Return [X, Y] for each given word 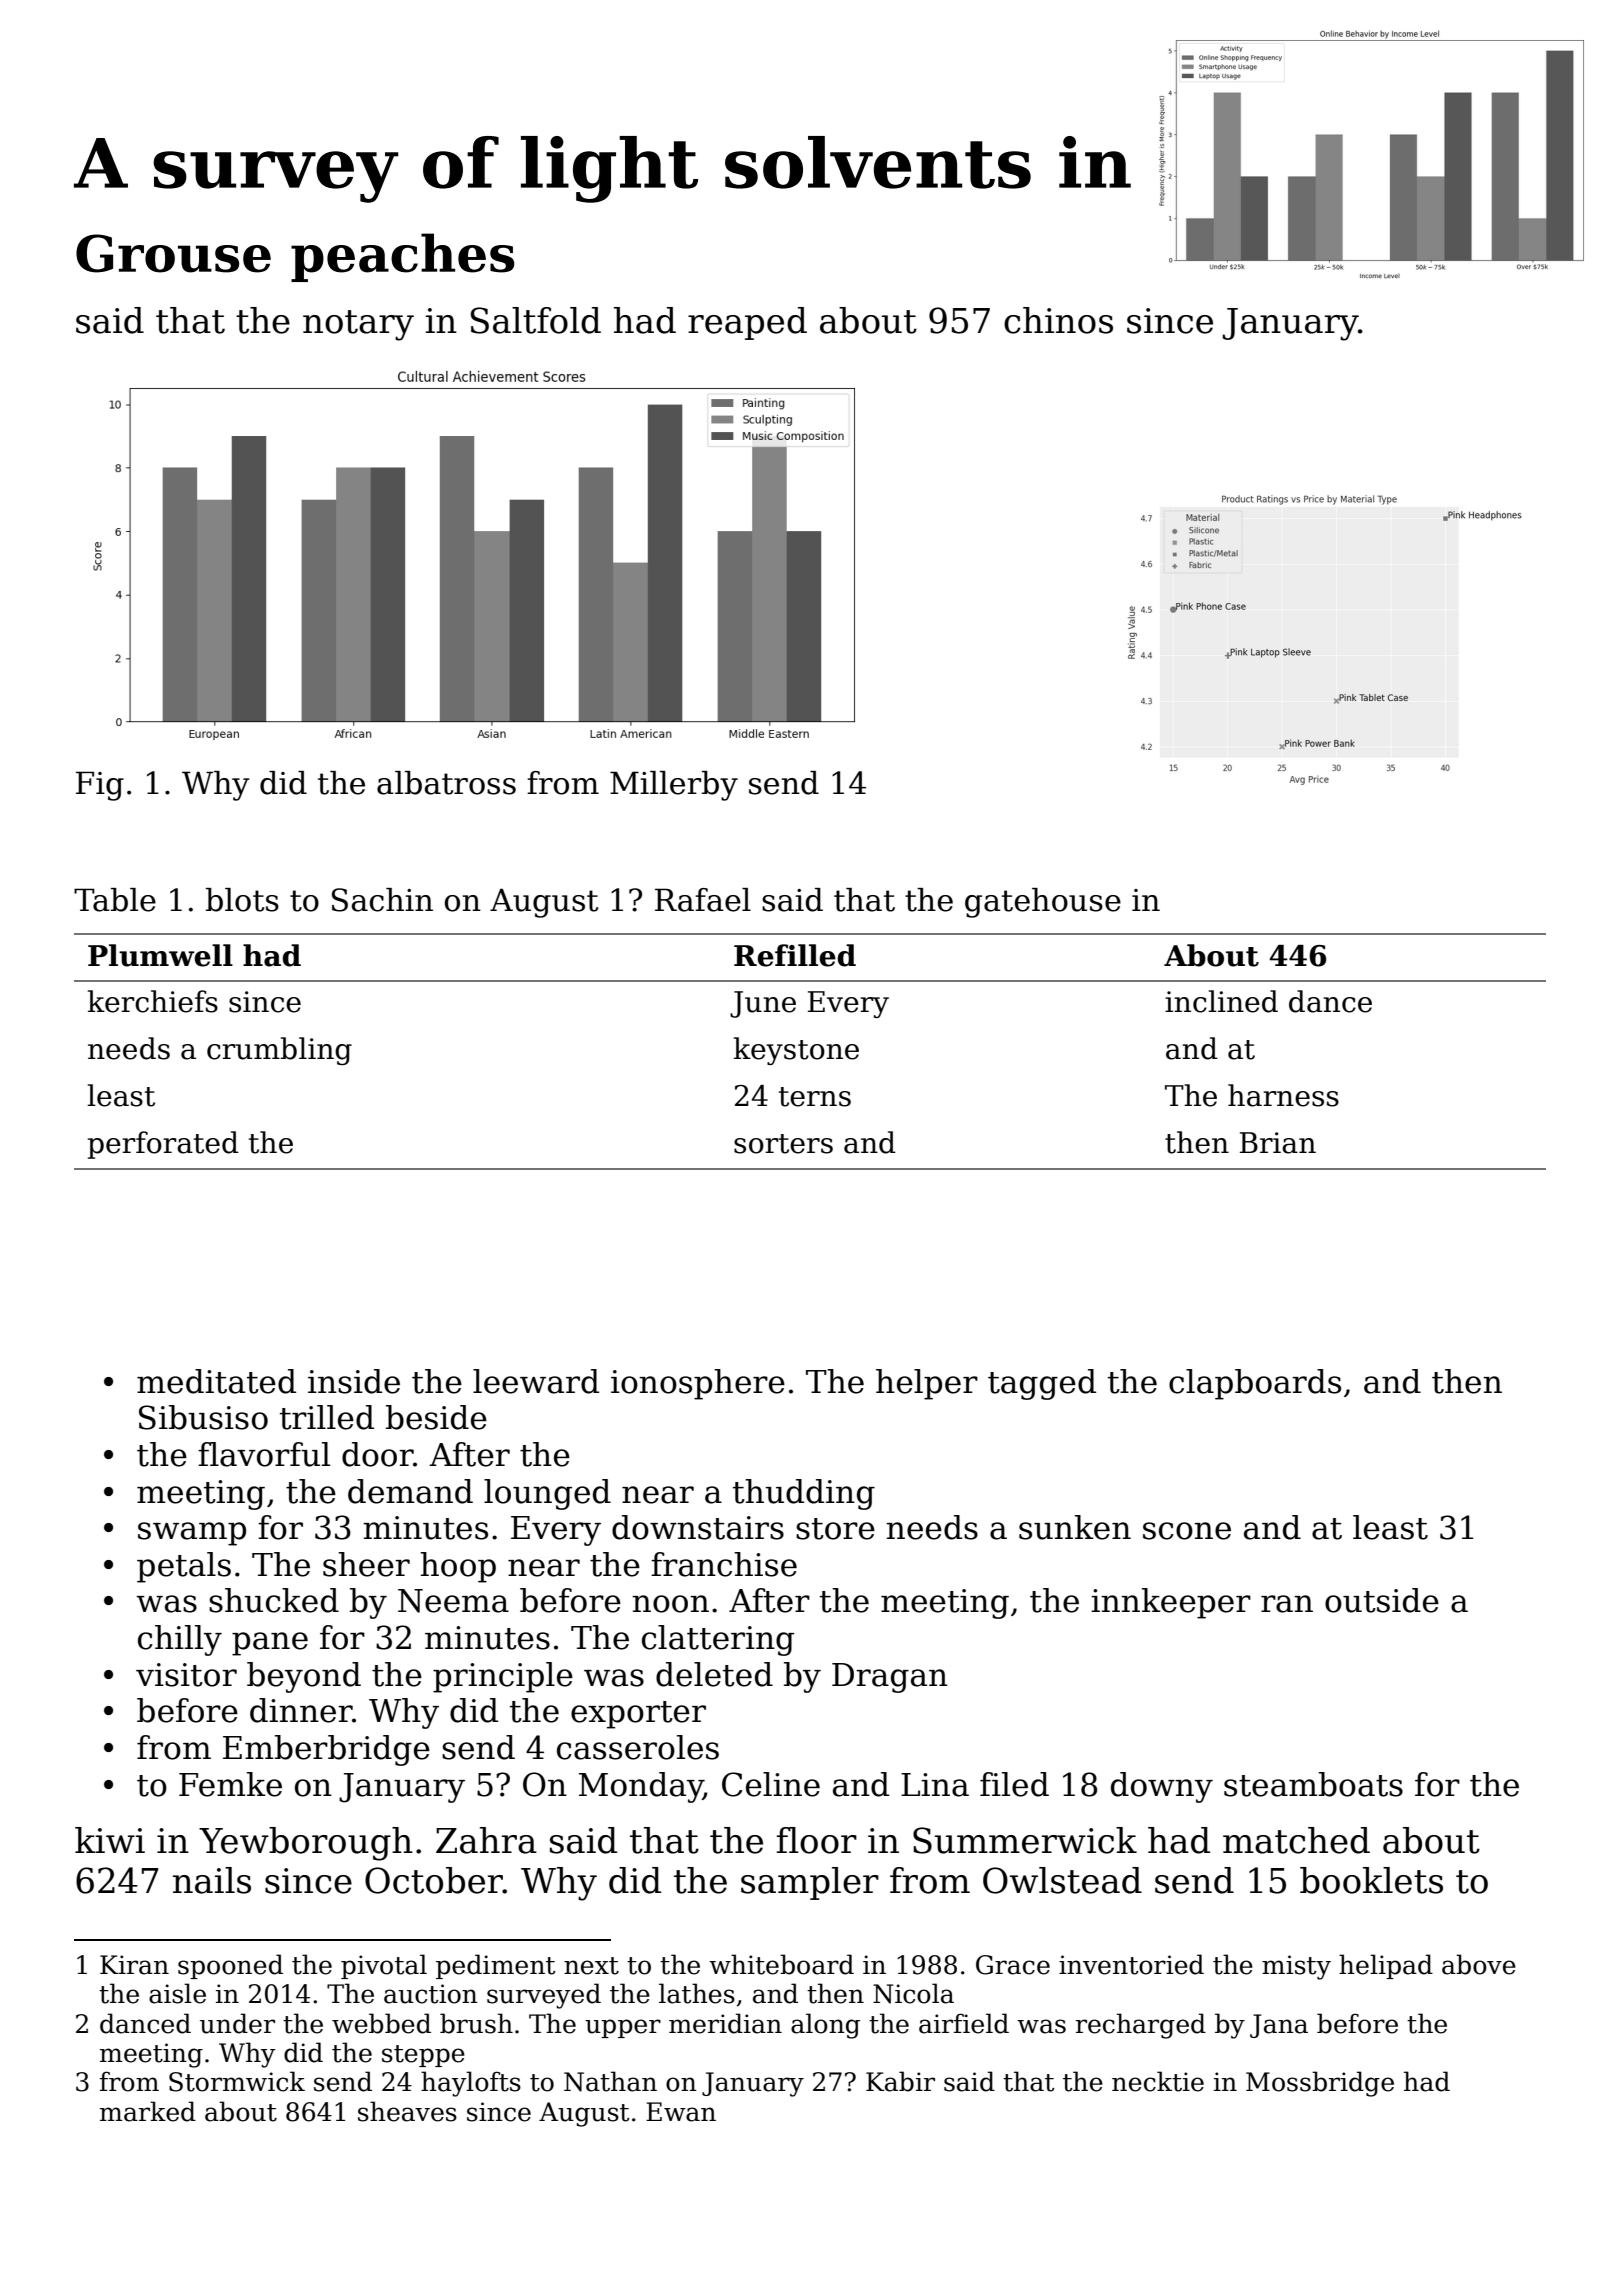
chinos [1058, 320]
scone [1187, 1531]
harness [1283, 1095]
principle [503, 1677]
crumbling [279, 1051]
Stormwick [237, 2081]
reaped [747, 323]
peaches [403, 257]
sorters [783, 1144]
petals [184, 1567]
